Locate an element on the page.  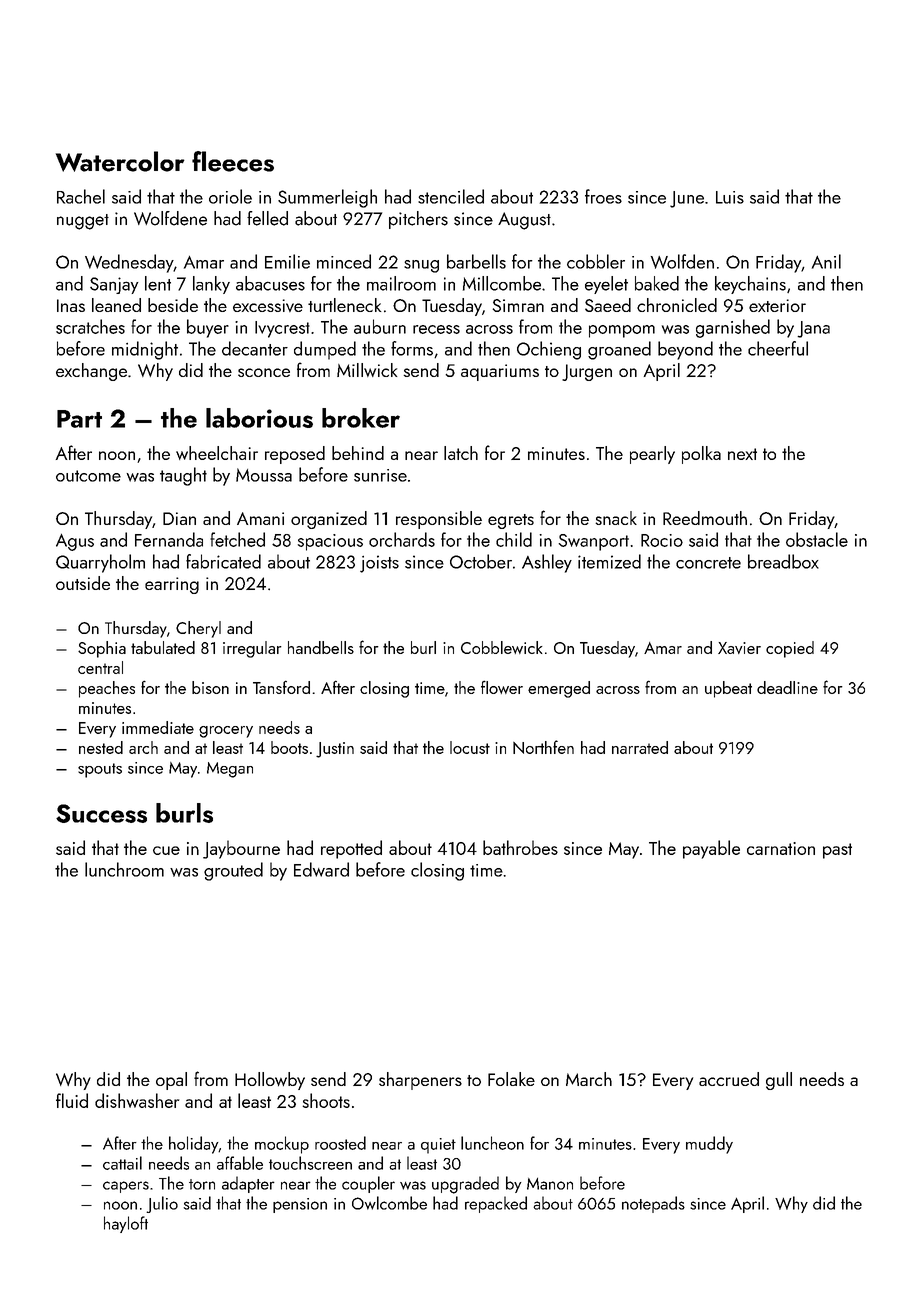
Xavier is located at coordinates (739, 648).
